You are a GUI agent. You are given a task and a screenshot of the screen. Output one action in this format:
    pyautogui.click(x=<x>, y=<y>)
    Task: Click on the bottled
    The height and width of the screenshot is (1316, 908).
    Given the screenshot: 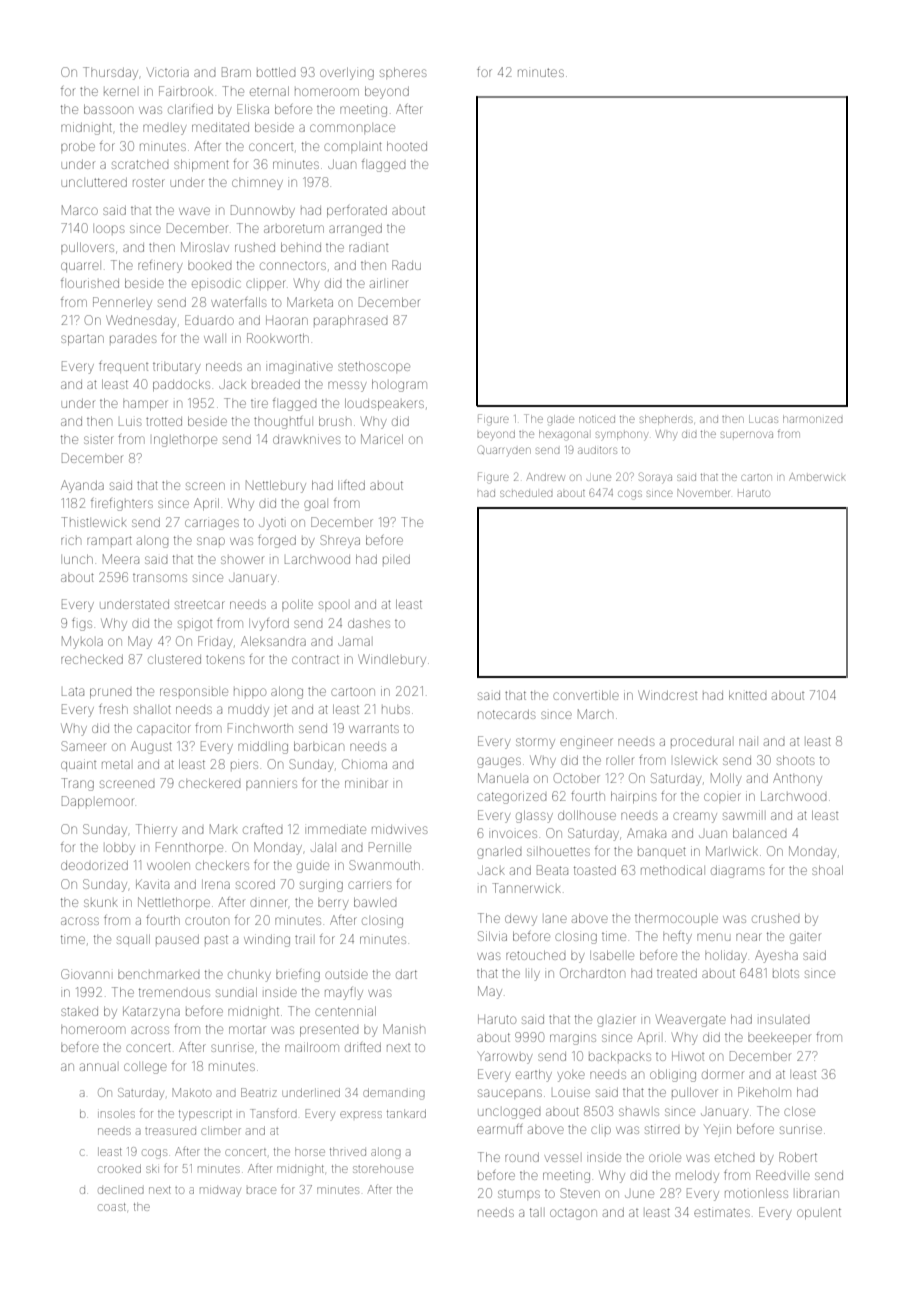 What is the action you would take?
    pyautogui.click(x=276, y=72)
